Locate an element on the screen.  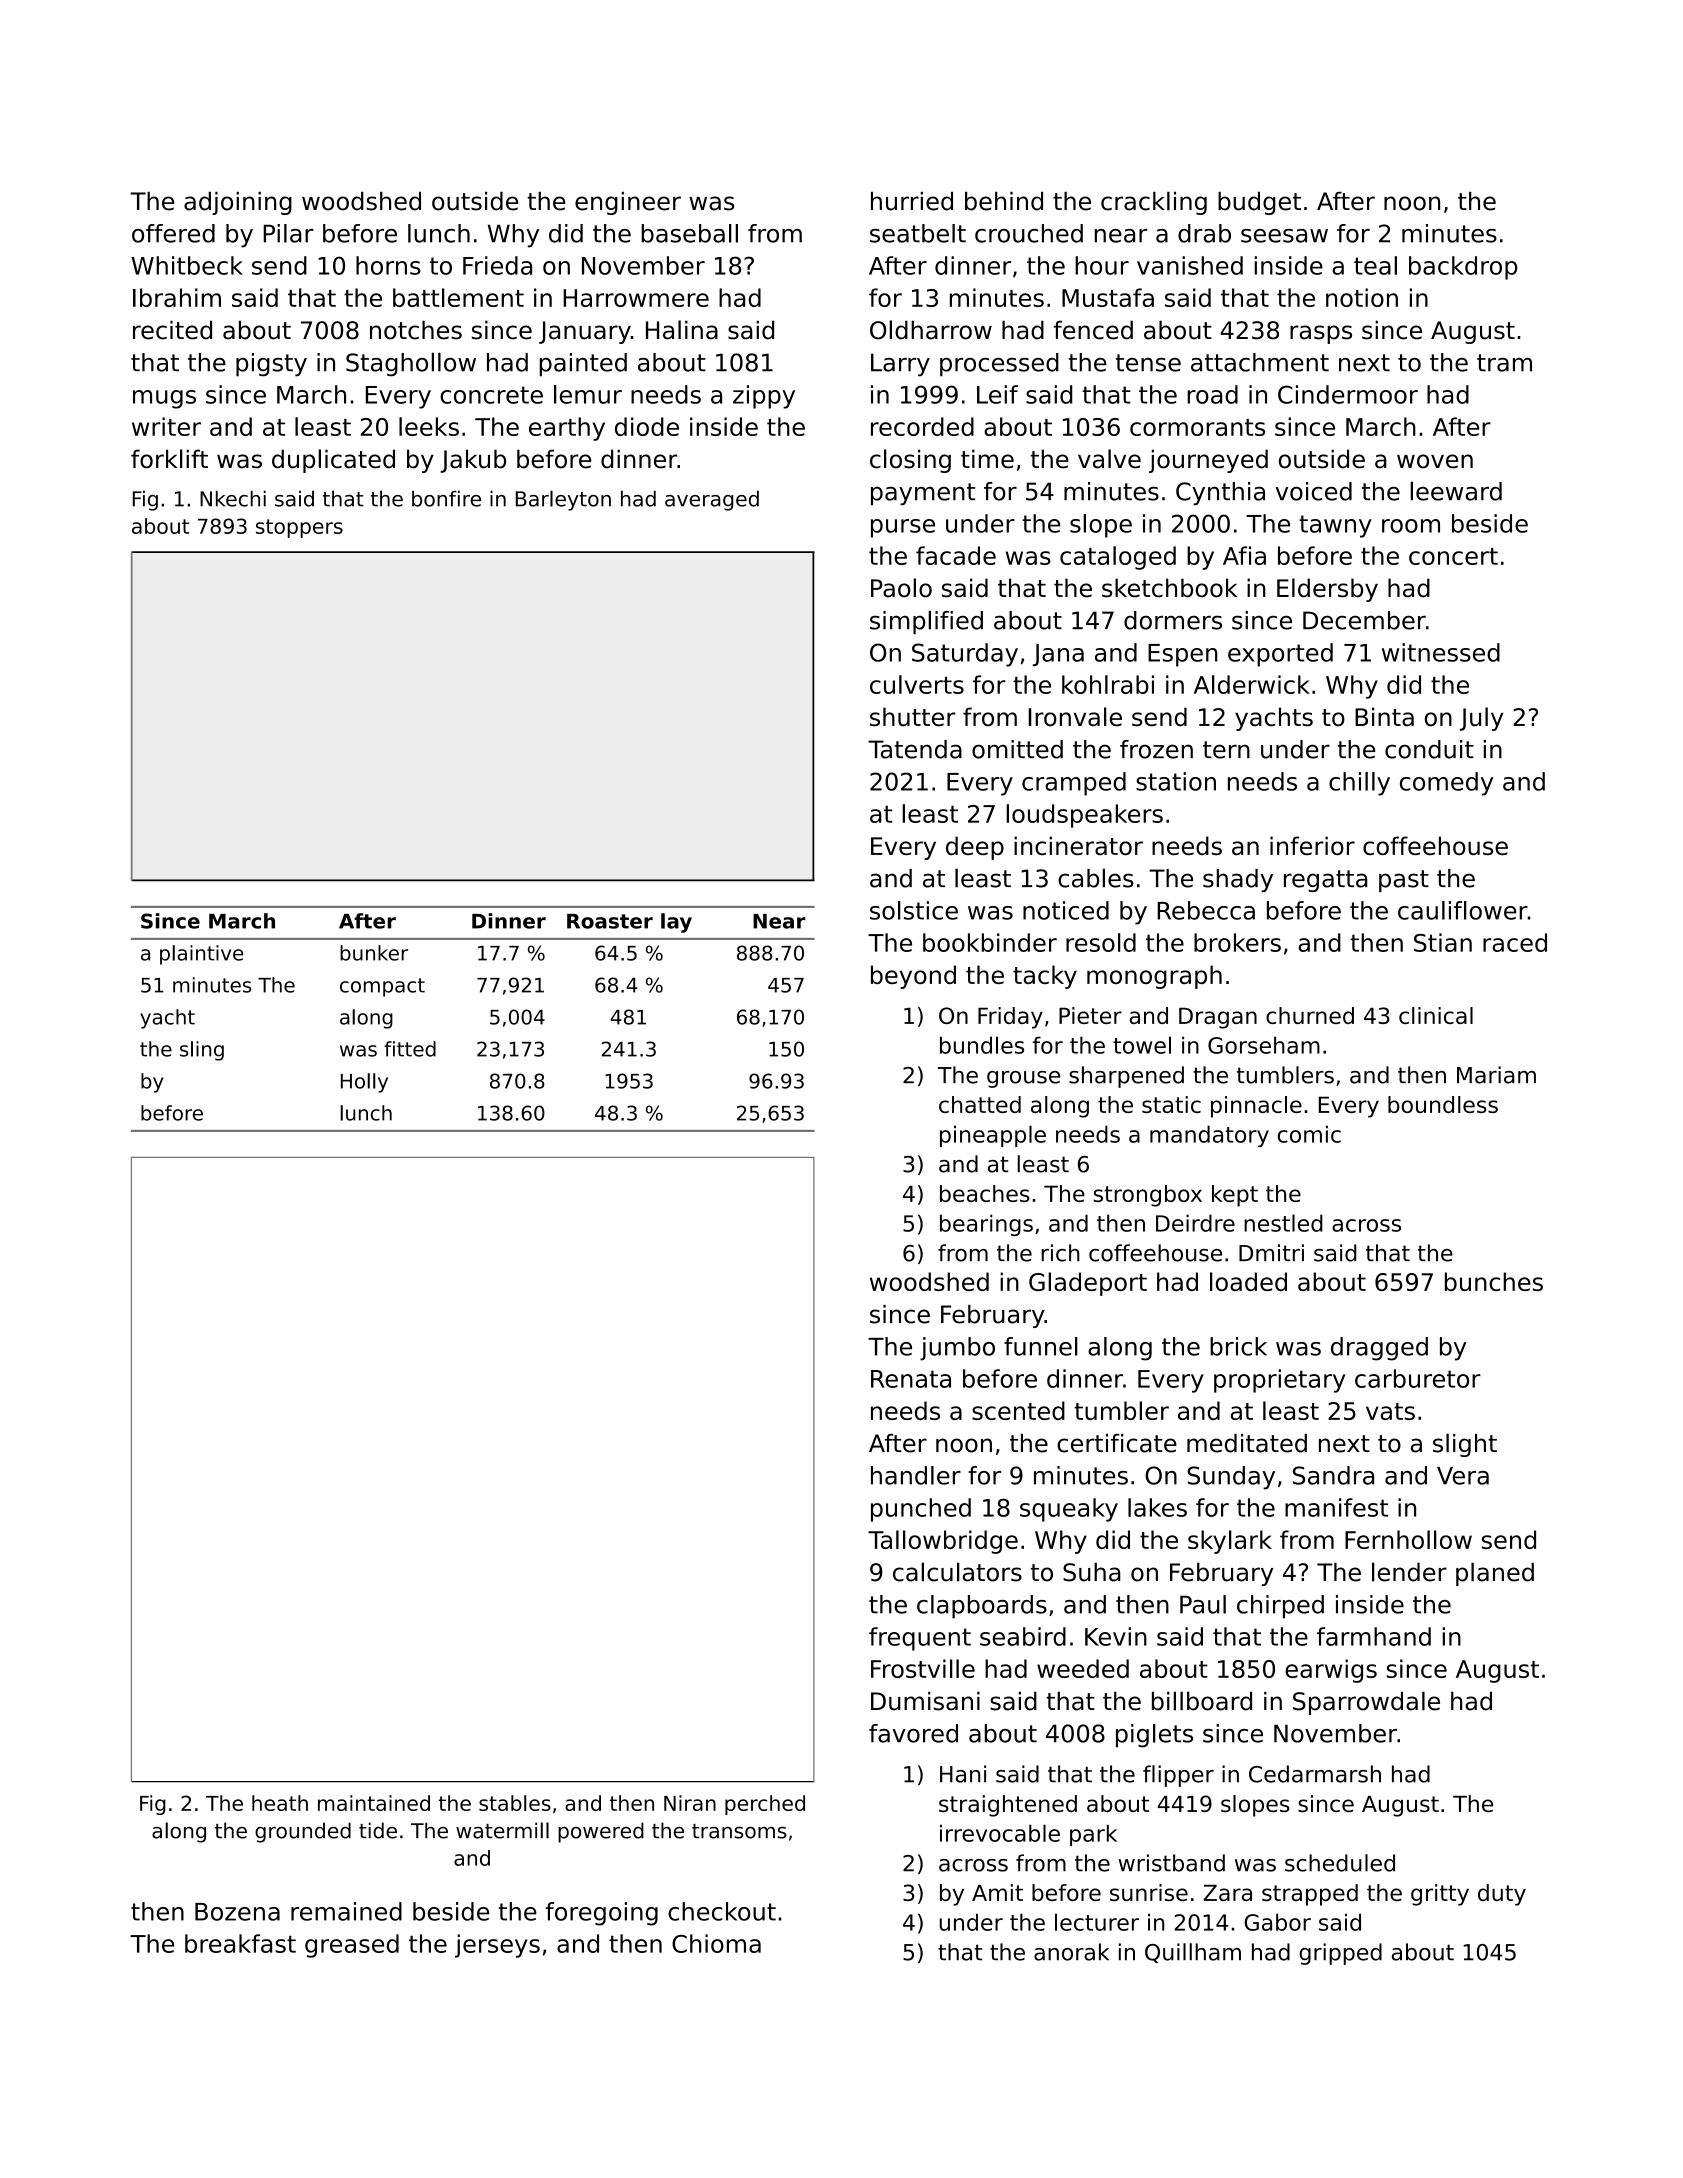
payment is located at coordinates (923, 494).
